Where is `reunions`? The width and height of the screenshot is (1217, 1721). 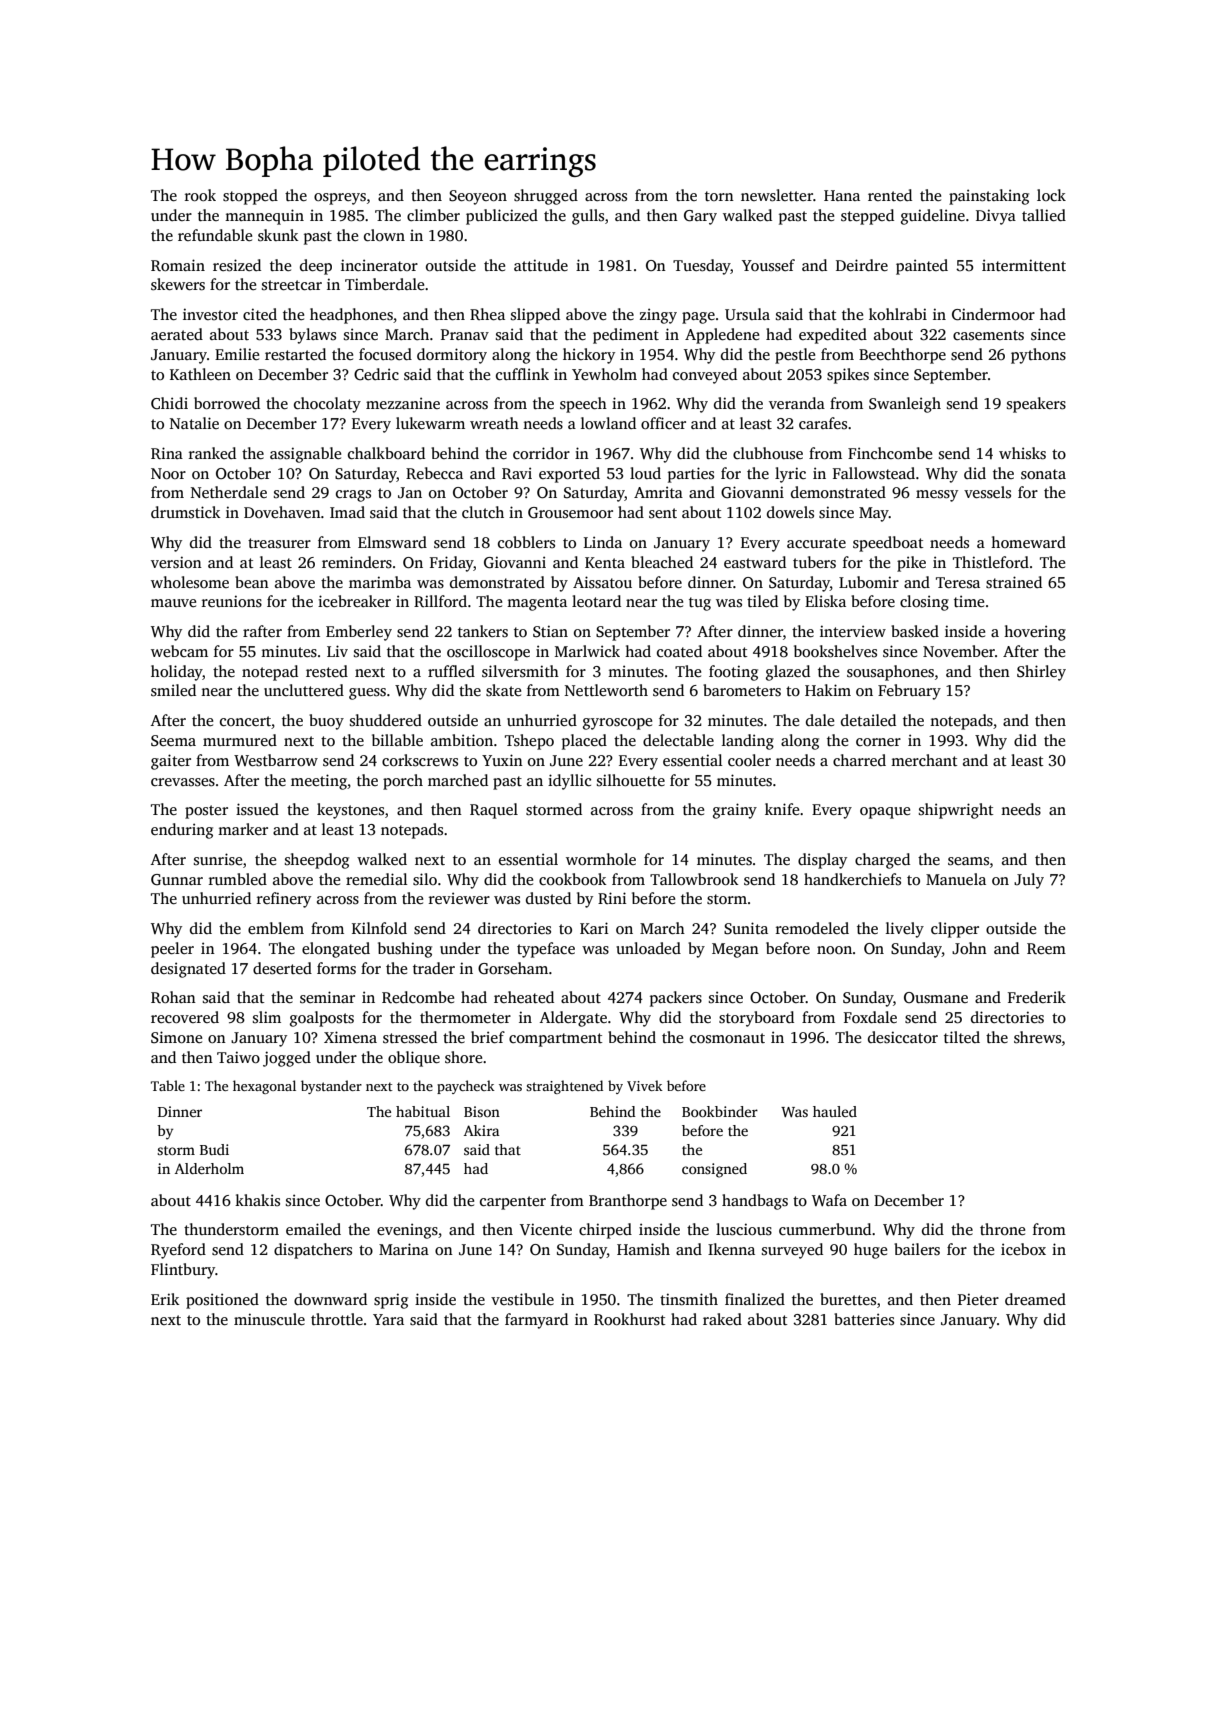 reunions is located at coordinates (232, 601).
